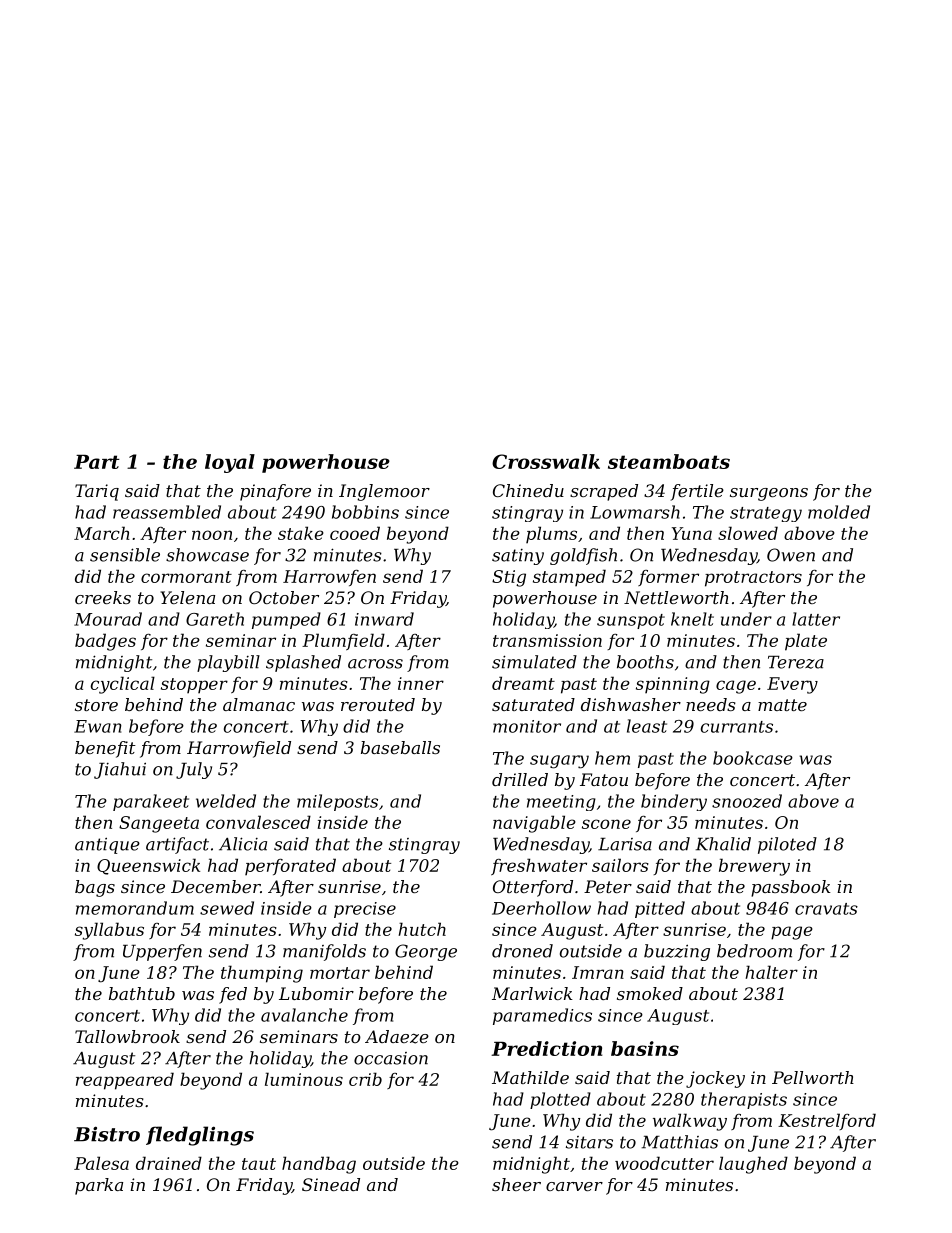  What do you see at coordinates (125, 1081) in the screenshot?
I see `reappeared` at bounding box center [125, 1081].
